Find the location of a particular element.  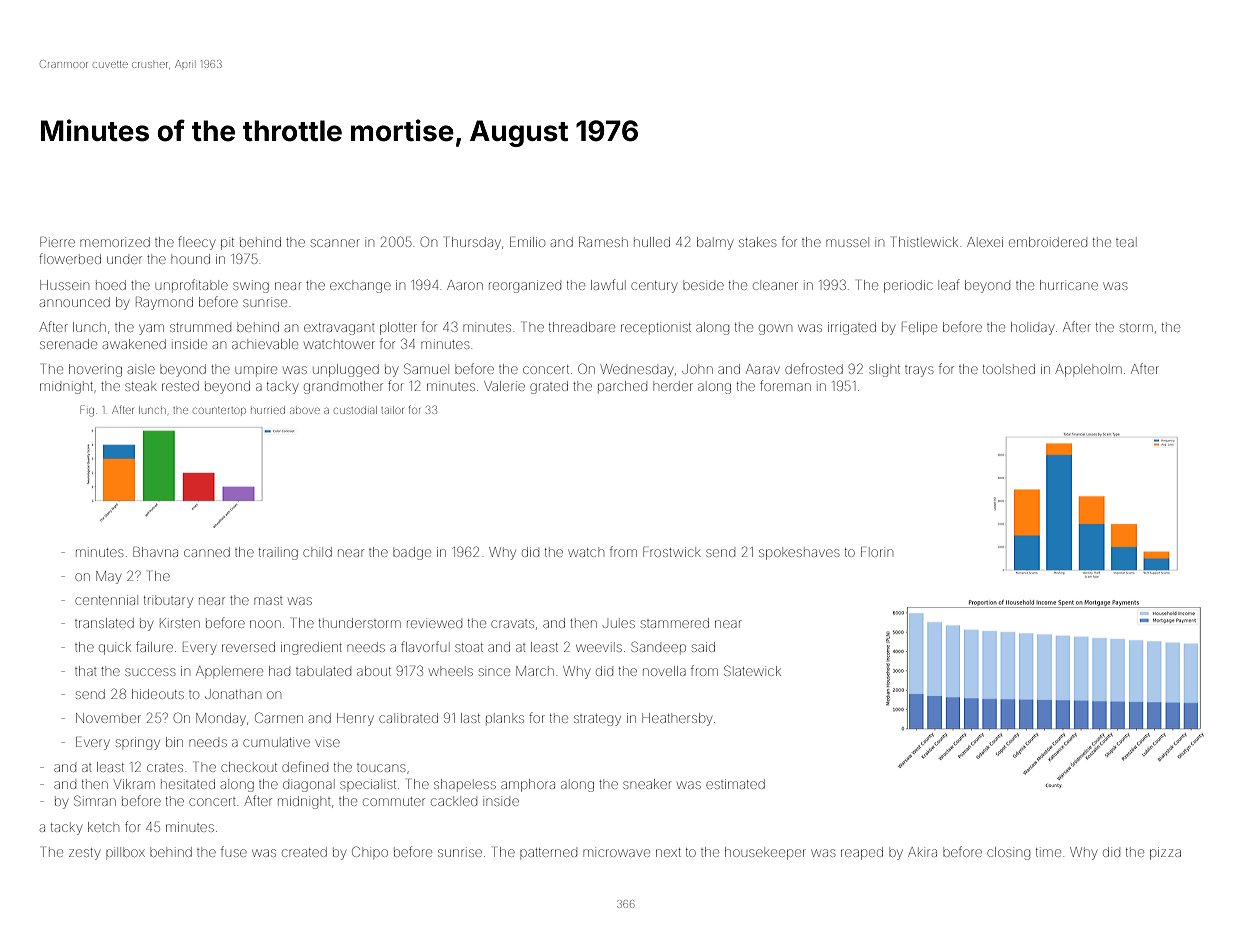

toolshed is located at coordinates (1009, 369).
